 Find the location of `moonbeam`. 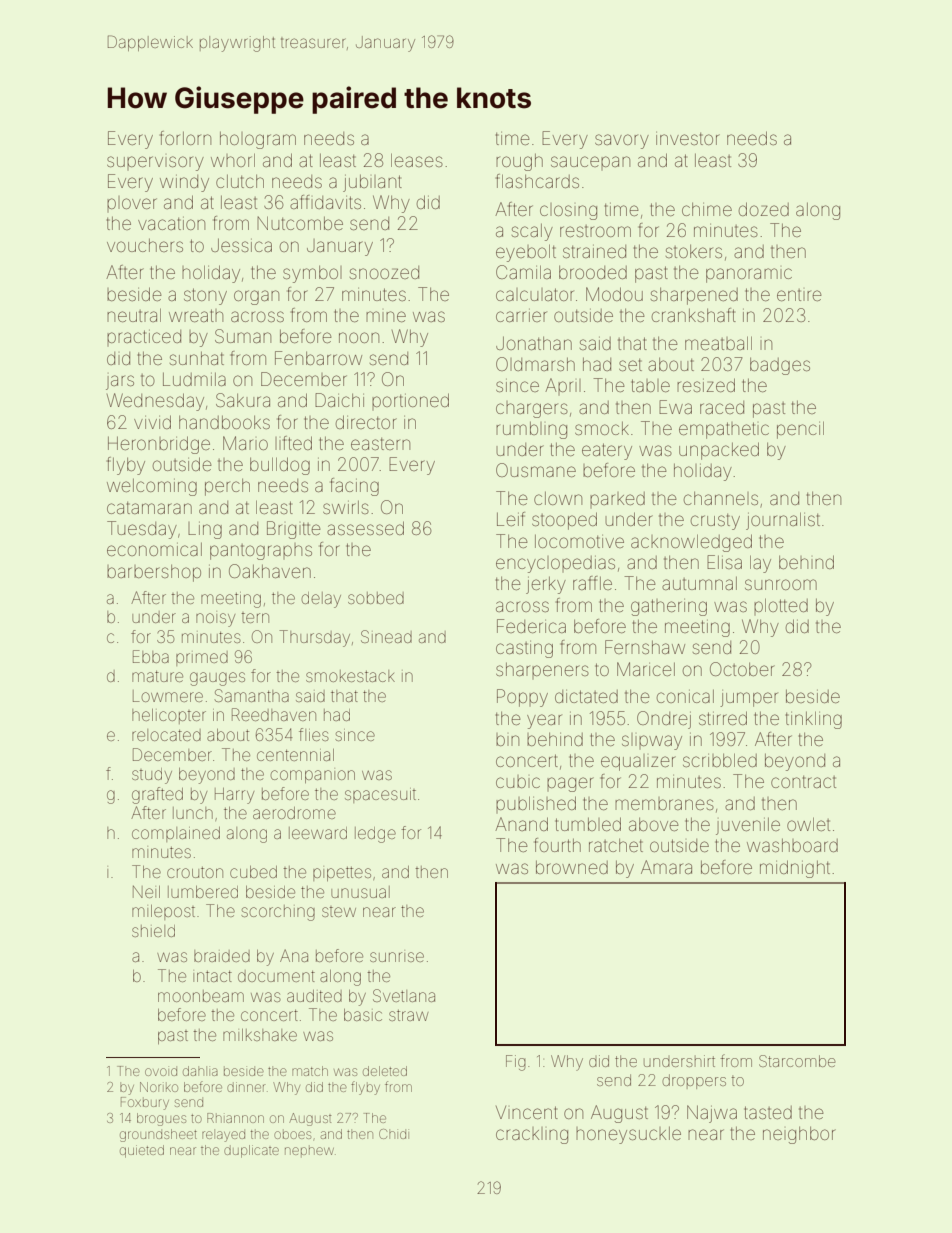

moonbeam is located at coordinates (201, 996).
